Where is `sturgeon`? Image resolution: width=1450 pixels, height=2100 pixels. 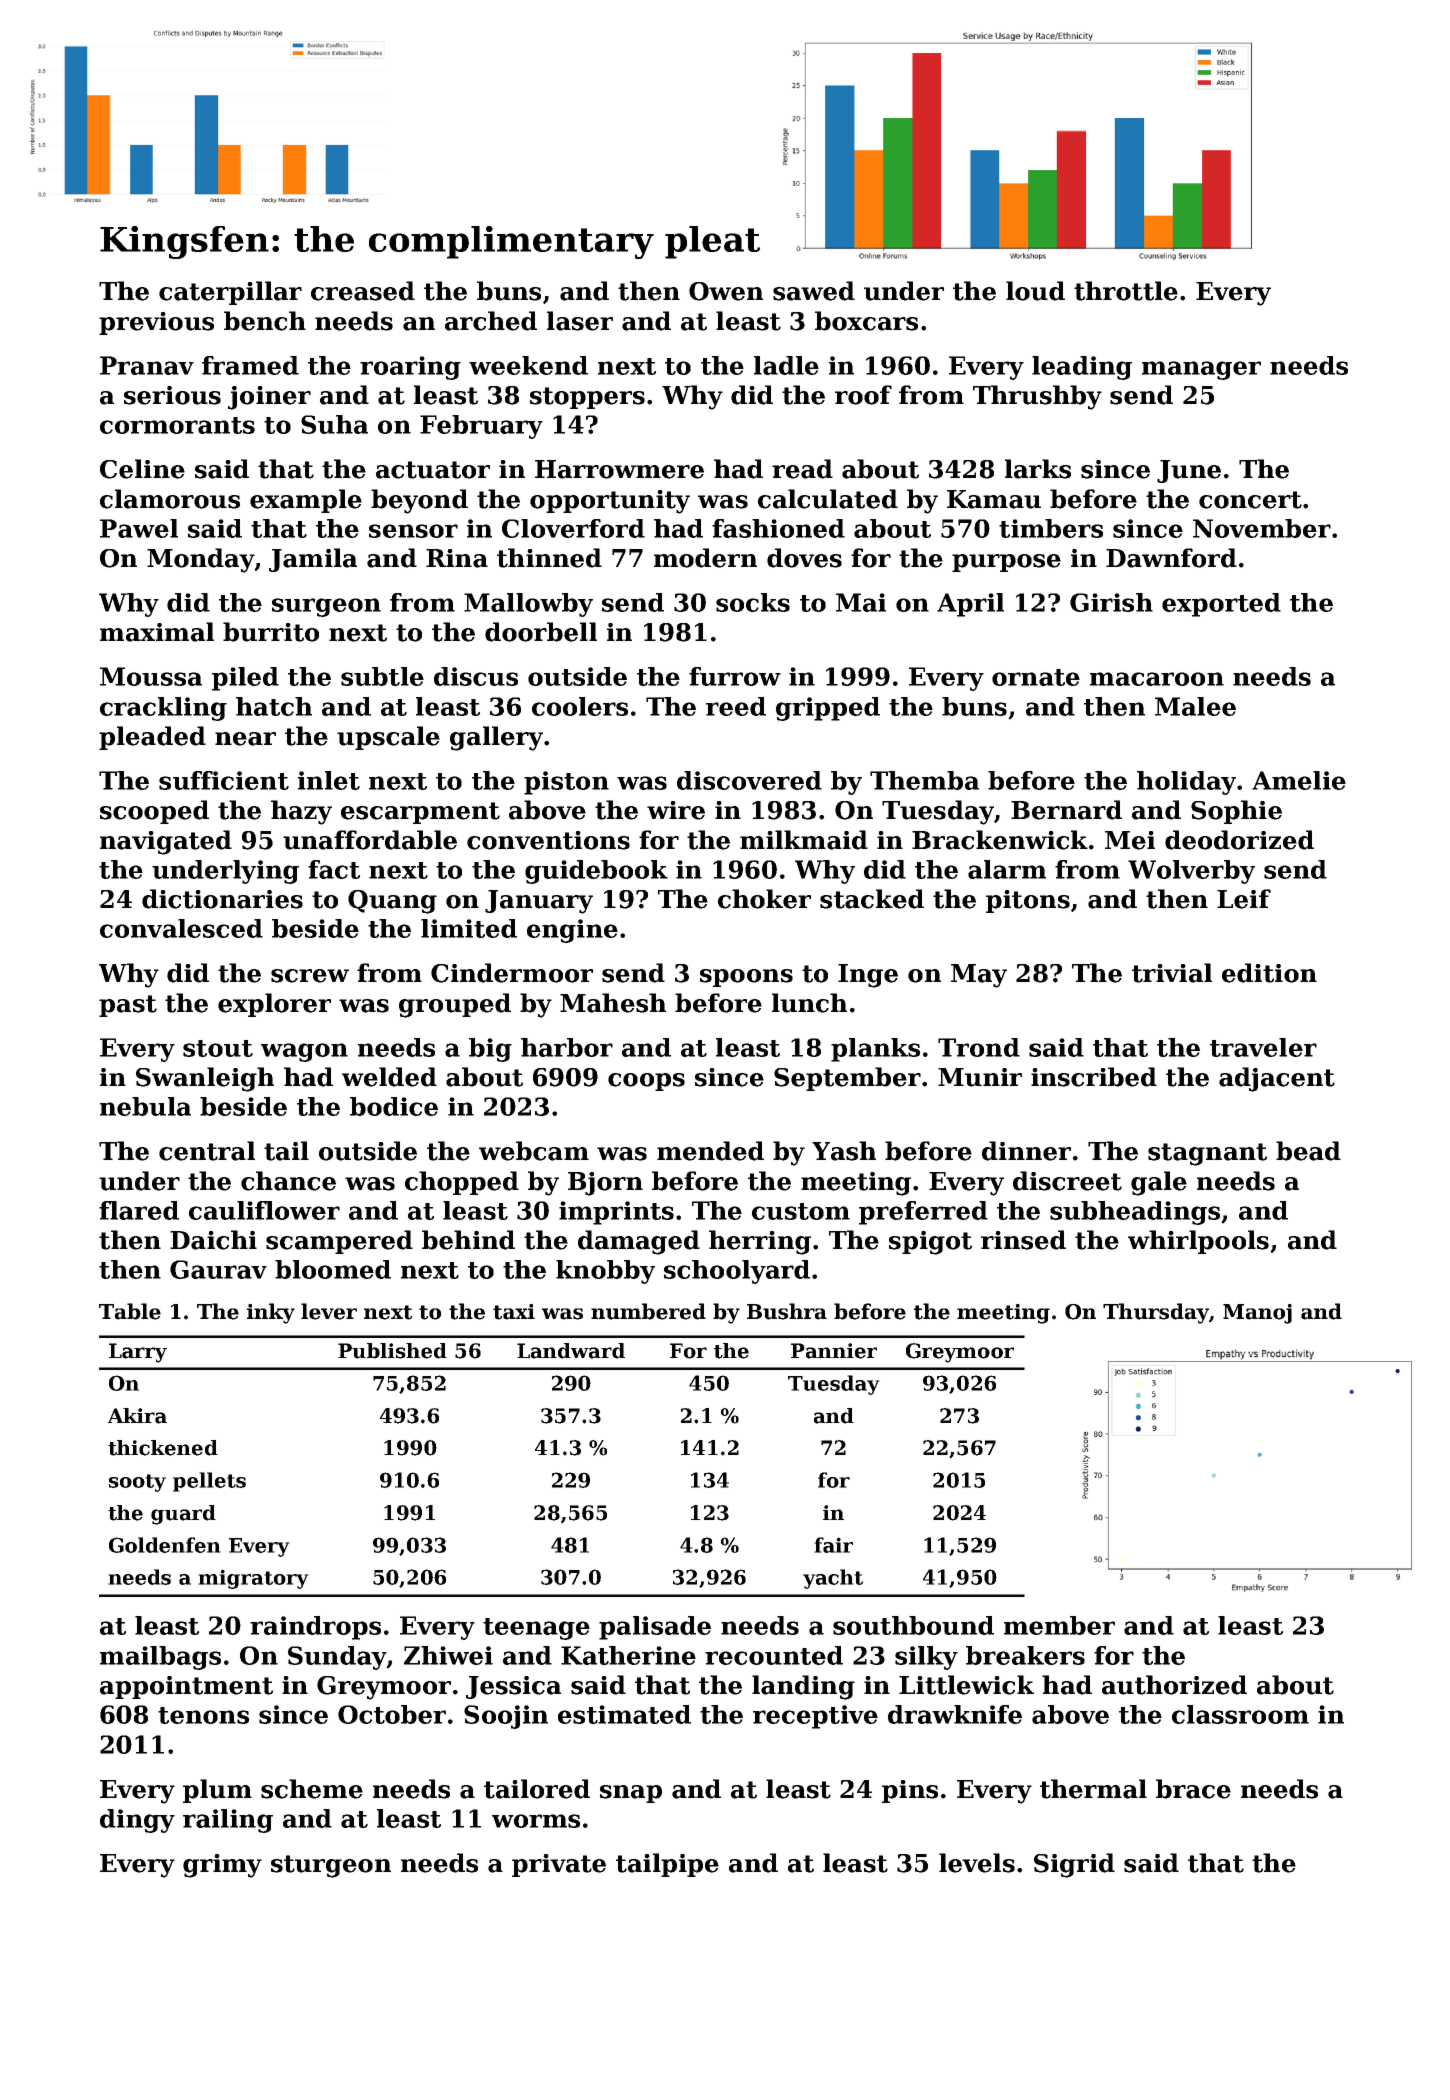
sturgeon is located at coordinates (331, 1866).
